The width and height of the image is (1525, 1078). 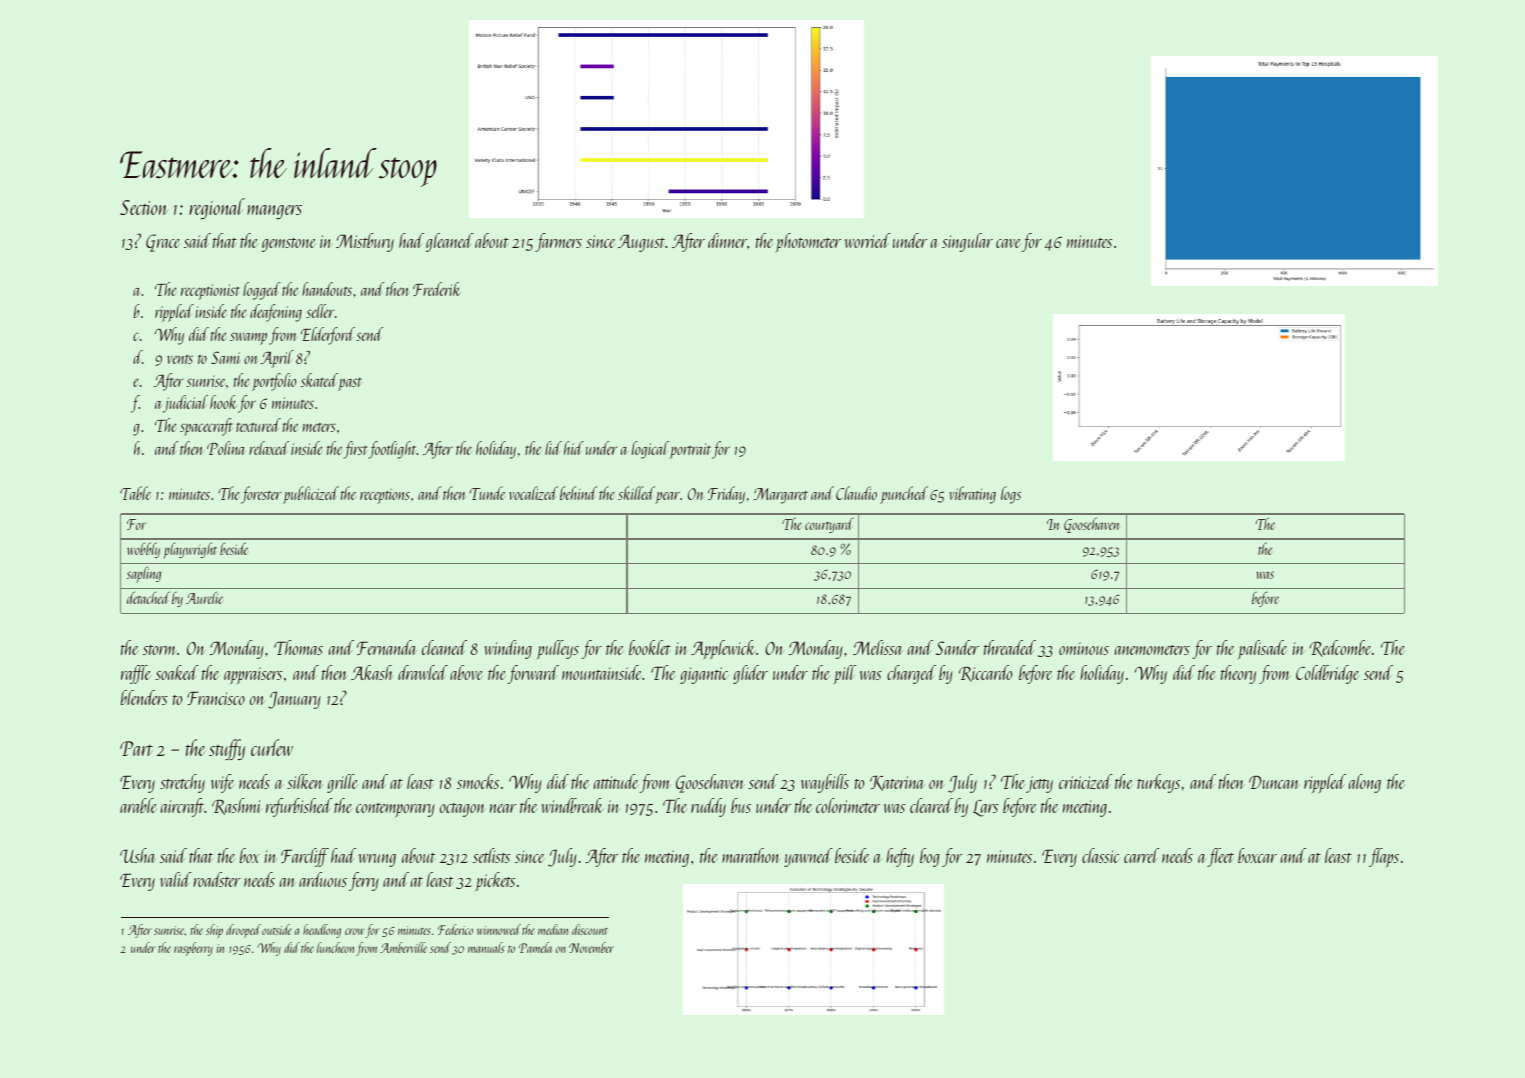 I want to click on dinner, so click(x=727, y=240).
